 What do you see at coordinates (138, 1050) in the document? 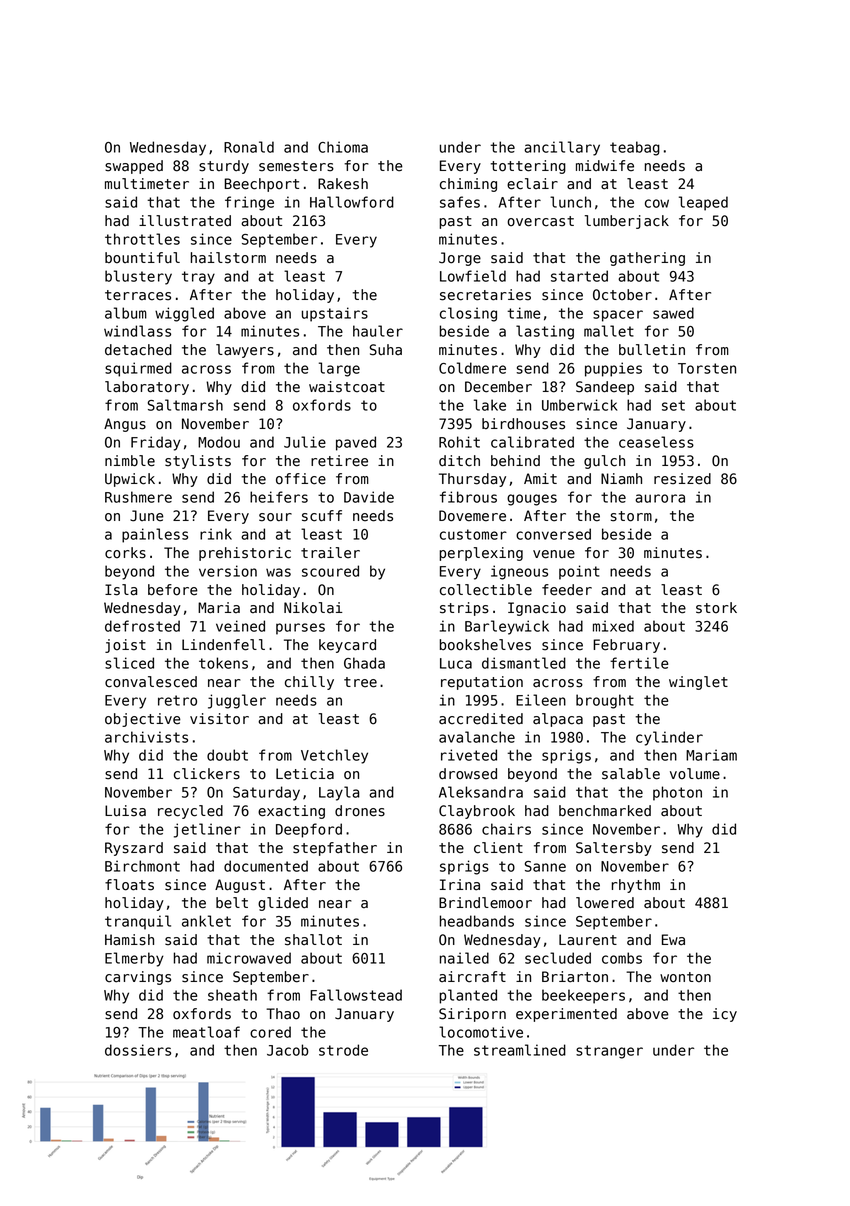
I see `dossiers` at bounding box center [138, 1050].
